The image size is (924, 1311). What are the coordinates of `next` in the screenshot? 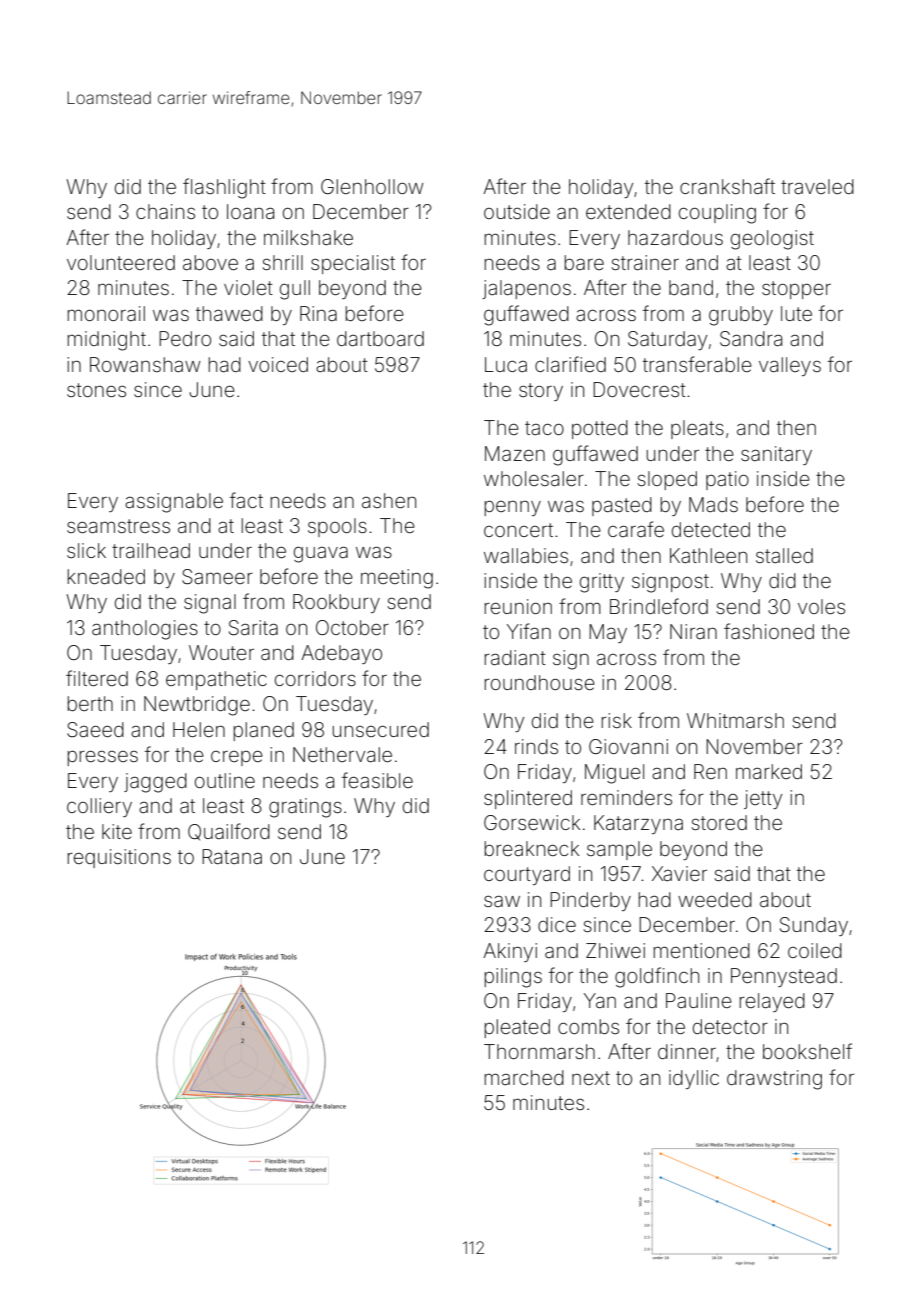 It's located at (591, 1078).
